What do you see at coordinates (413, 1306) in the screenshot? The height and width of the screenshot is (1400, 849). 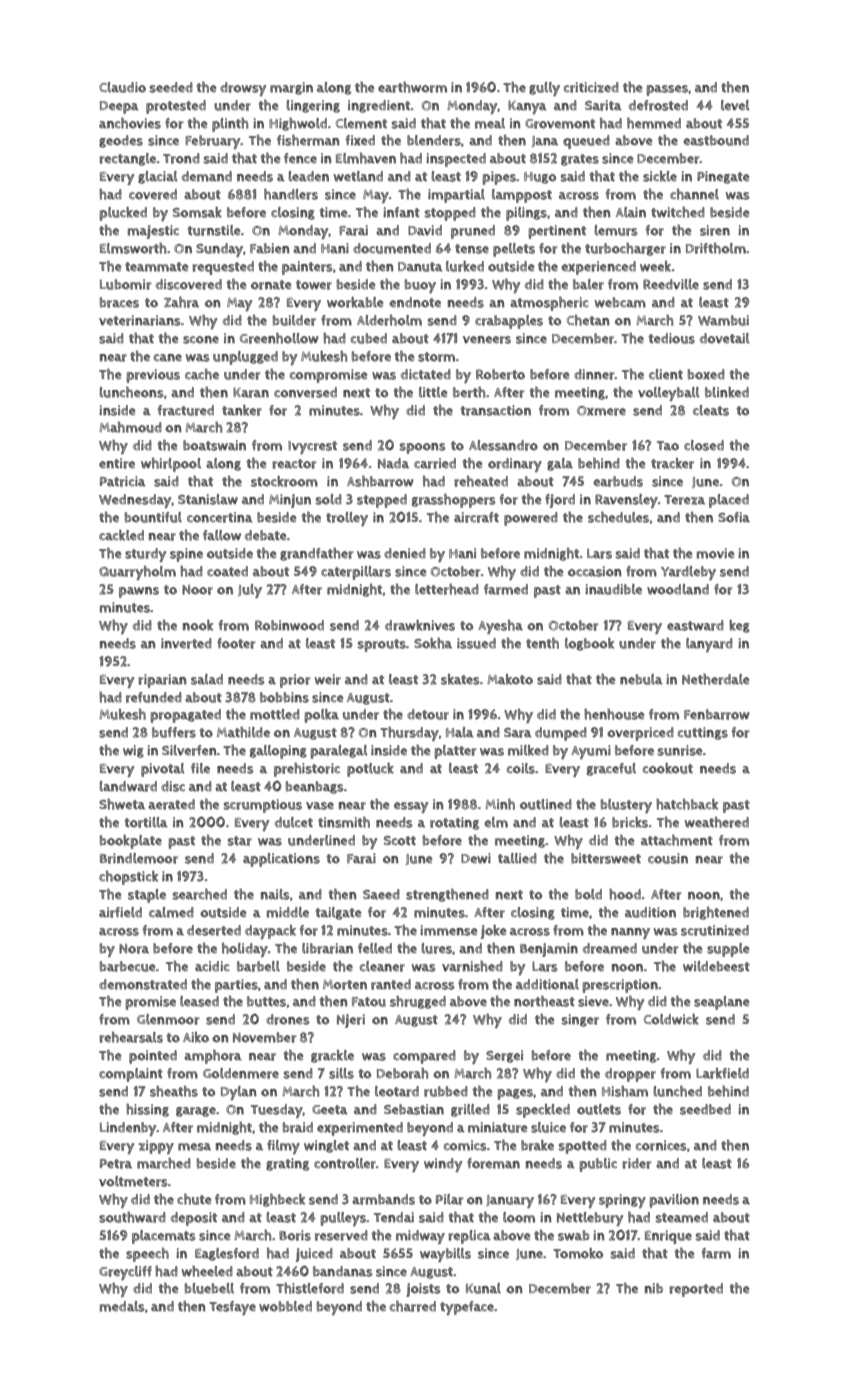 I see `charred` at bounding box center [413, 1306].
